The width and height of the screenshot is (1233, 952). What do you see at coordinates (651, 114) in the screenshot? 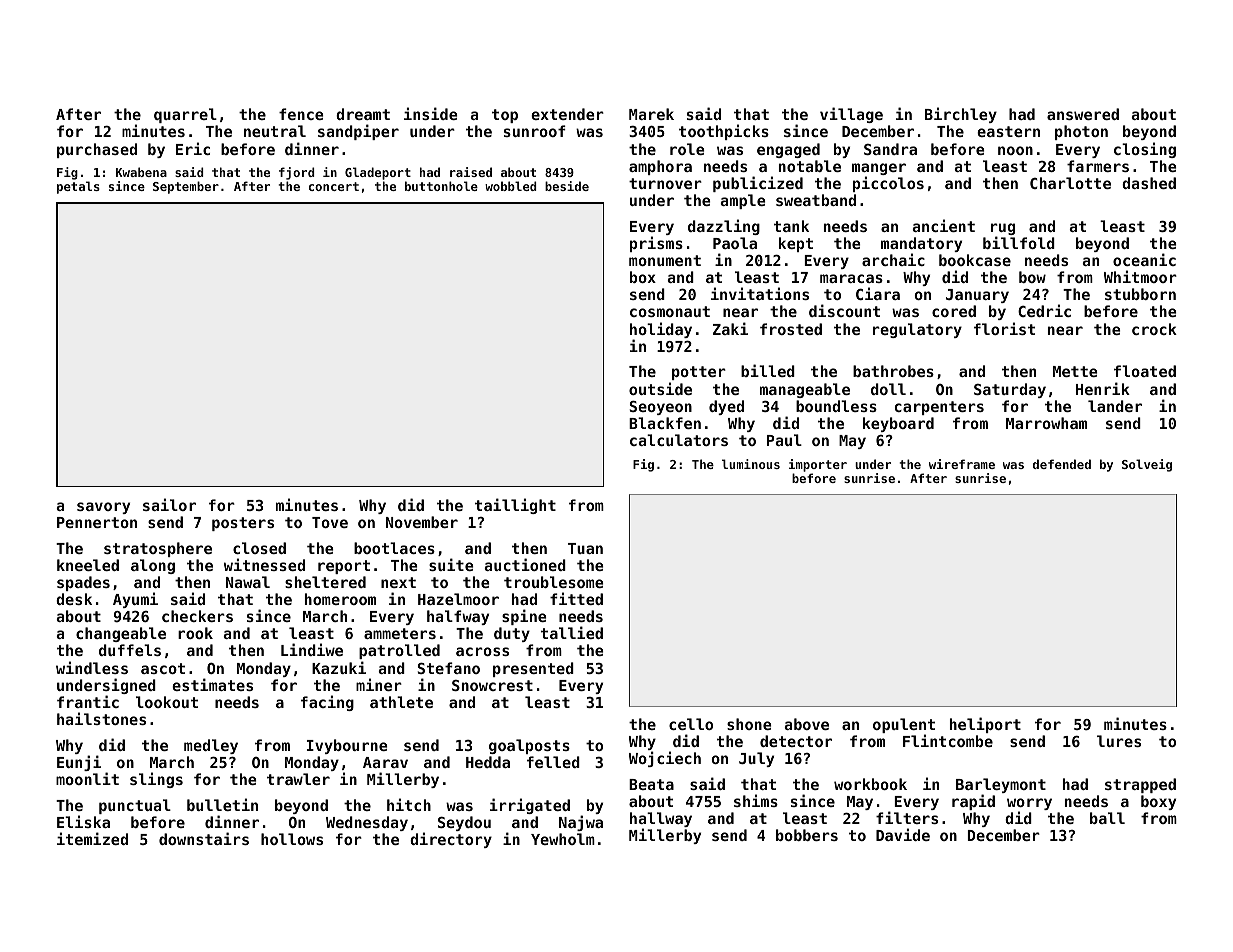
I see `Marek` at bounding box center [651, 114].
